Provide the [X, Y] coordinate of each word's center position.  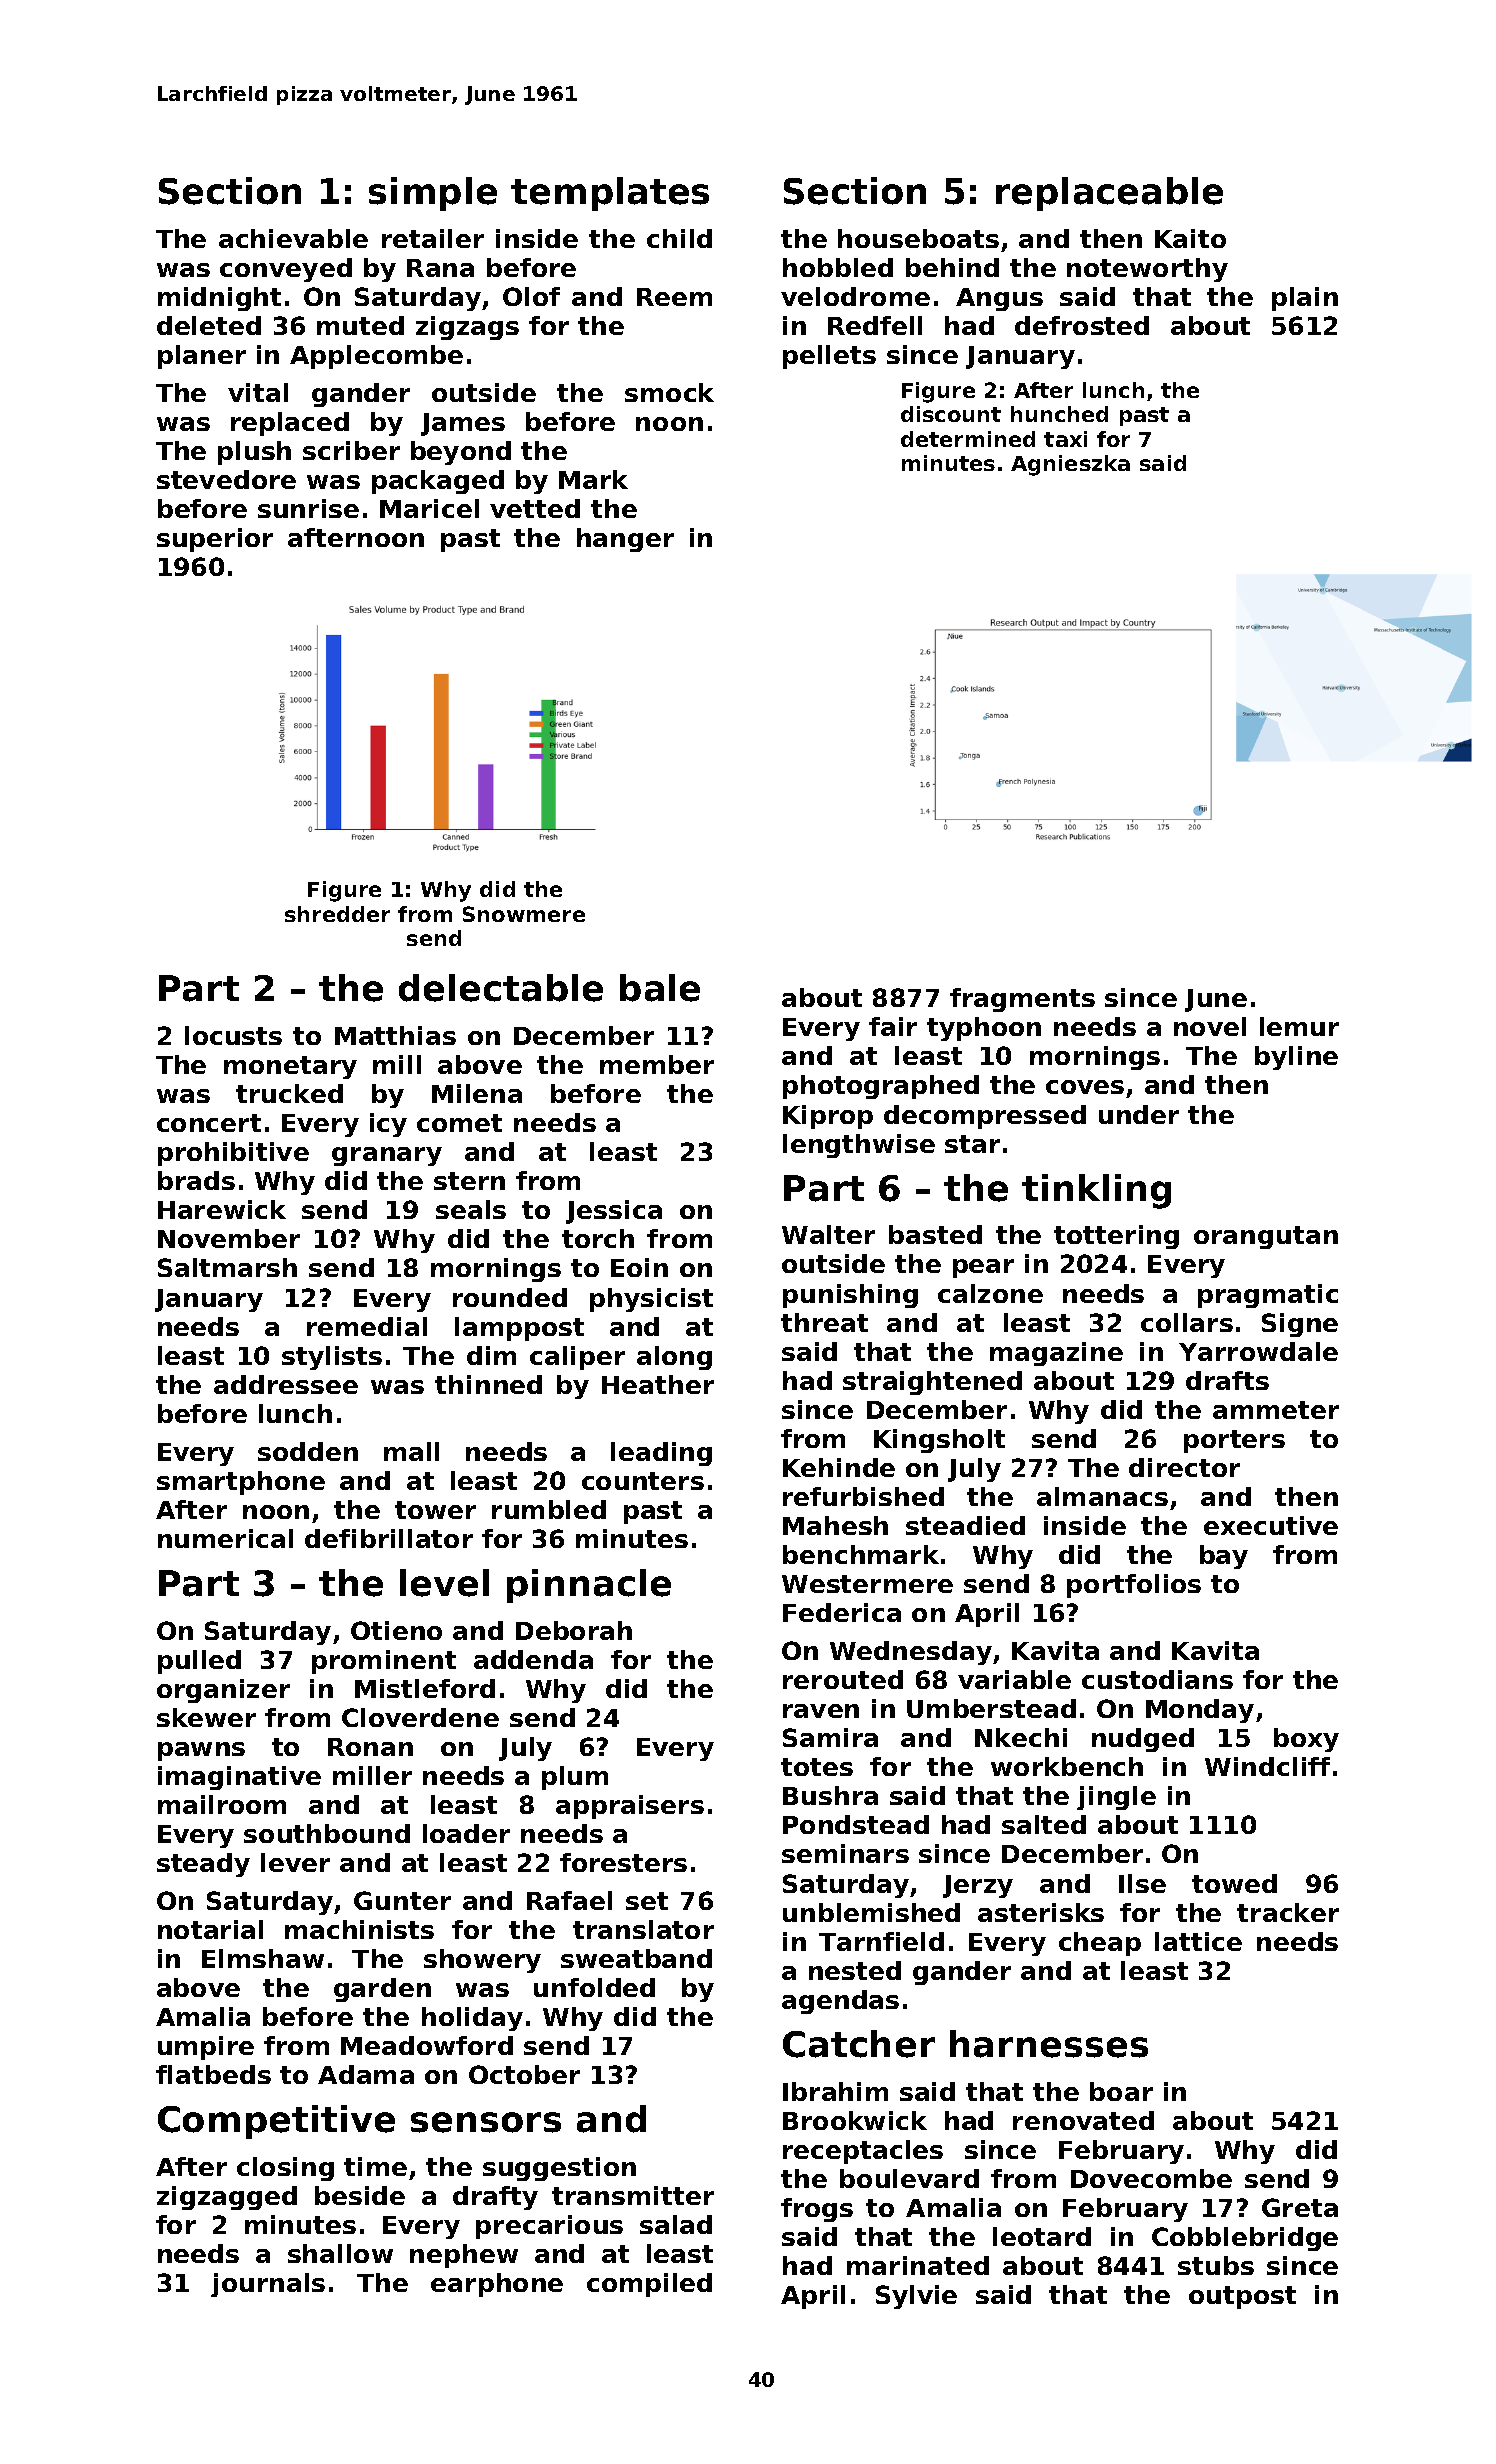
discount [951, 414]
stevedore [226, 479]
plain [1305, 299]
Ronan [370, 1747]
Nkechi [1021, 1737]
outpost [1242, 2297]
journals [268, 2285]
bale [660, 988]
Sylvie [916, 2297]
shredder [337, 914]
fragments [1022, 1000]
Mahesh [835, 1525]
